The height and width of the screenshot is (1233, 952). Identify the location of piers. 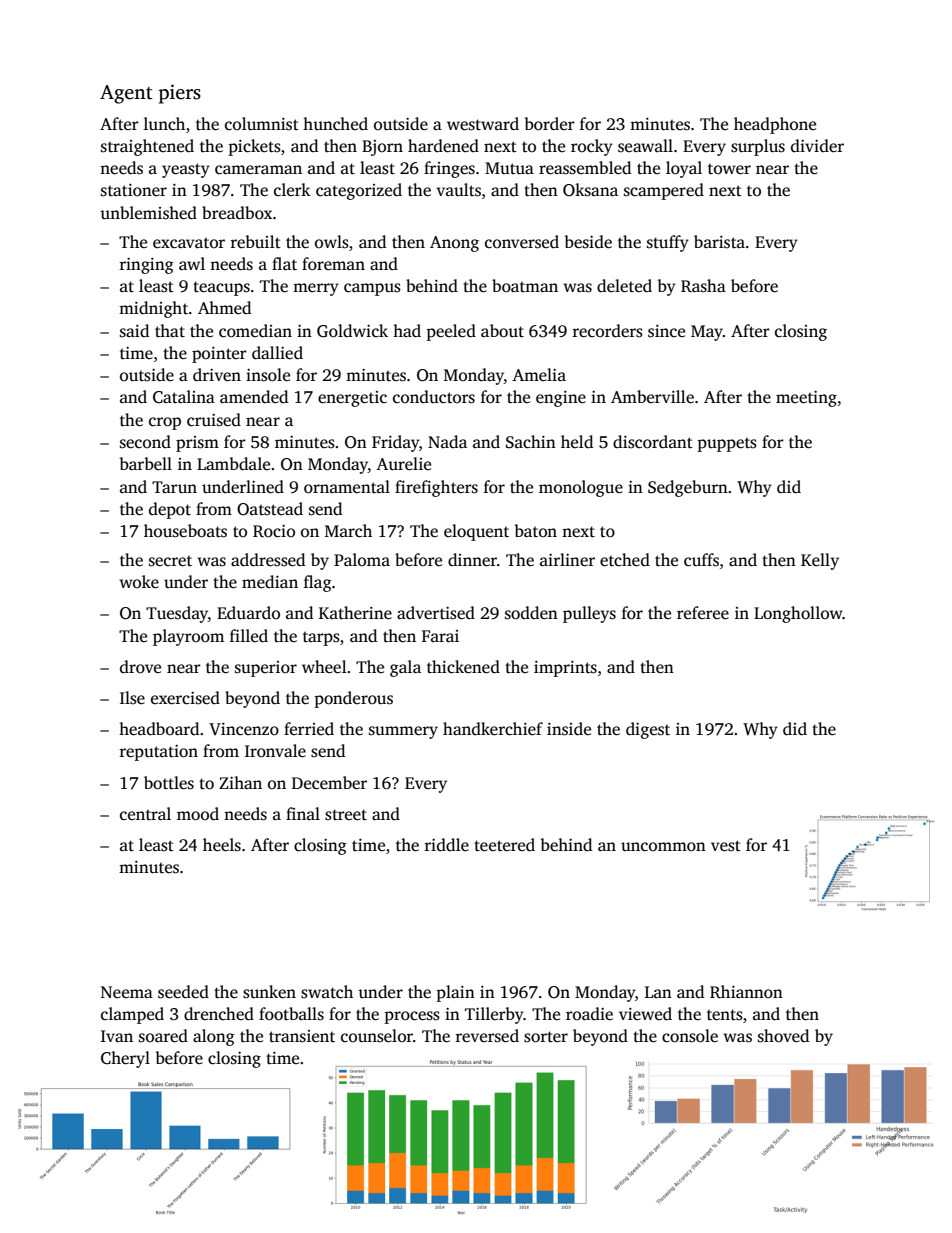
(180, 94).
